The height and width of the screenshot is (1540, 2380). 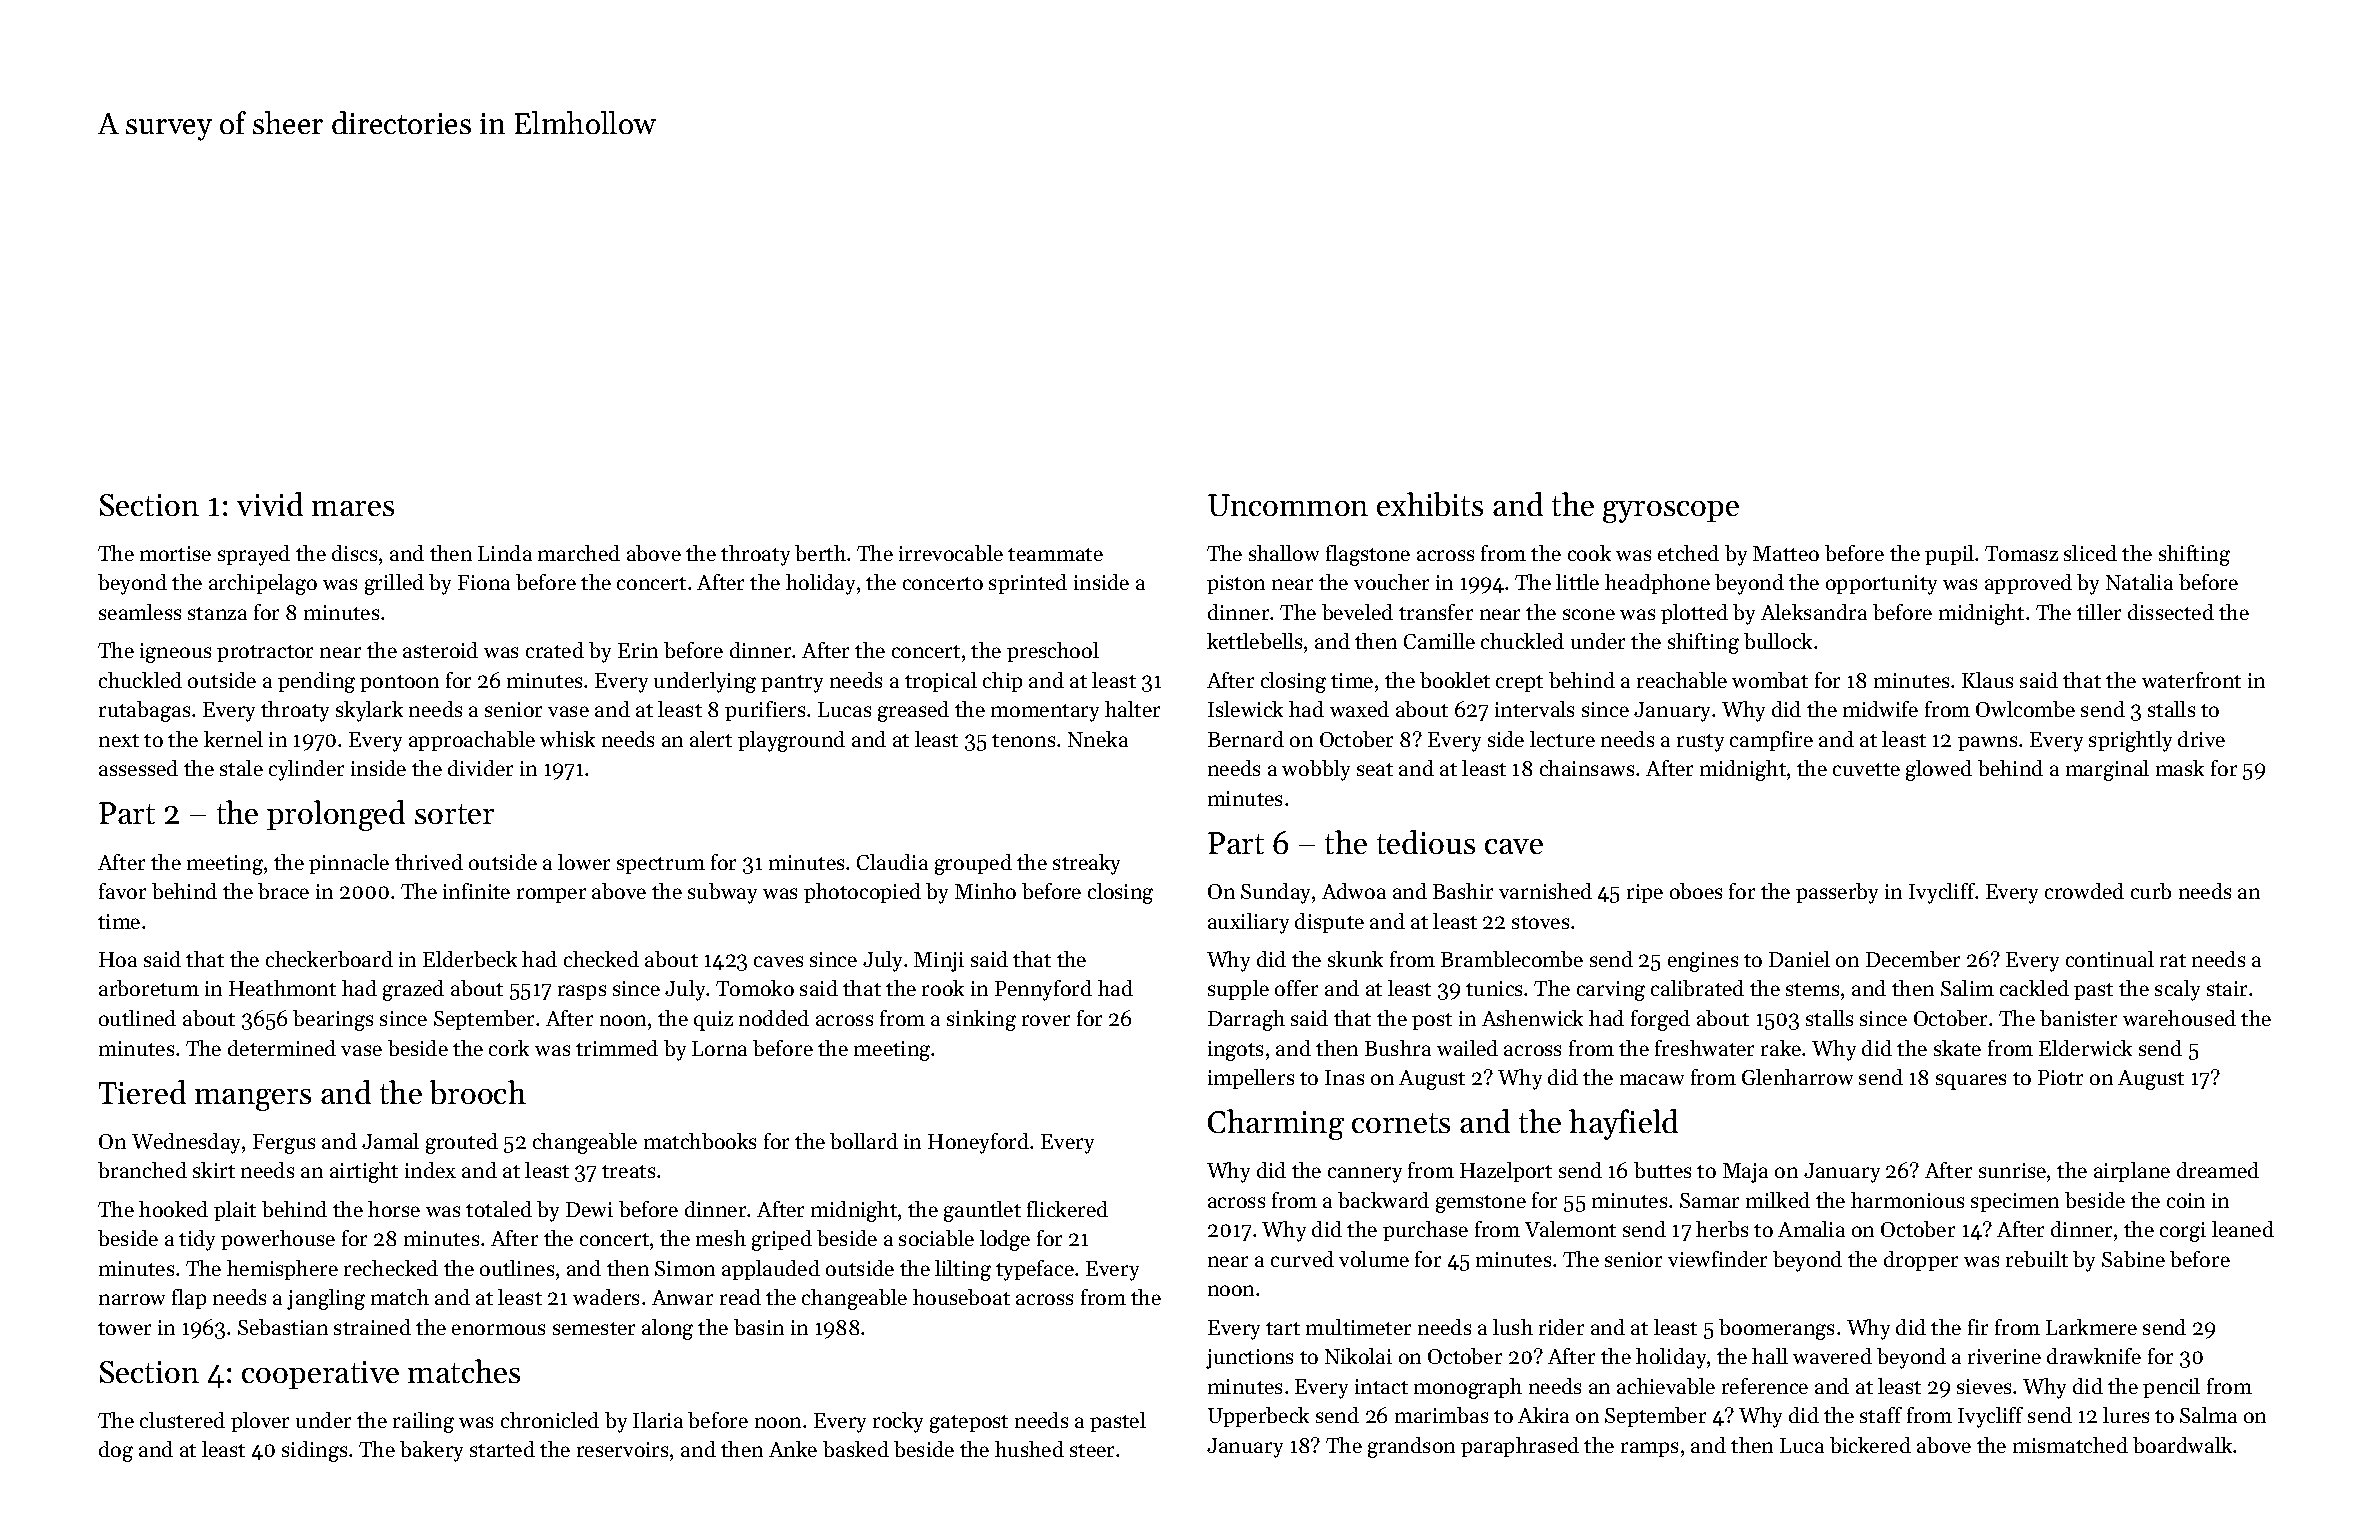 I want to click on assessed, so click(x=138, y=768).
